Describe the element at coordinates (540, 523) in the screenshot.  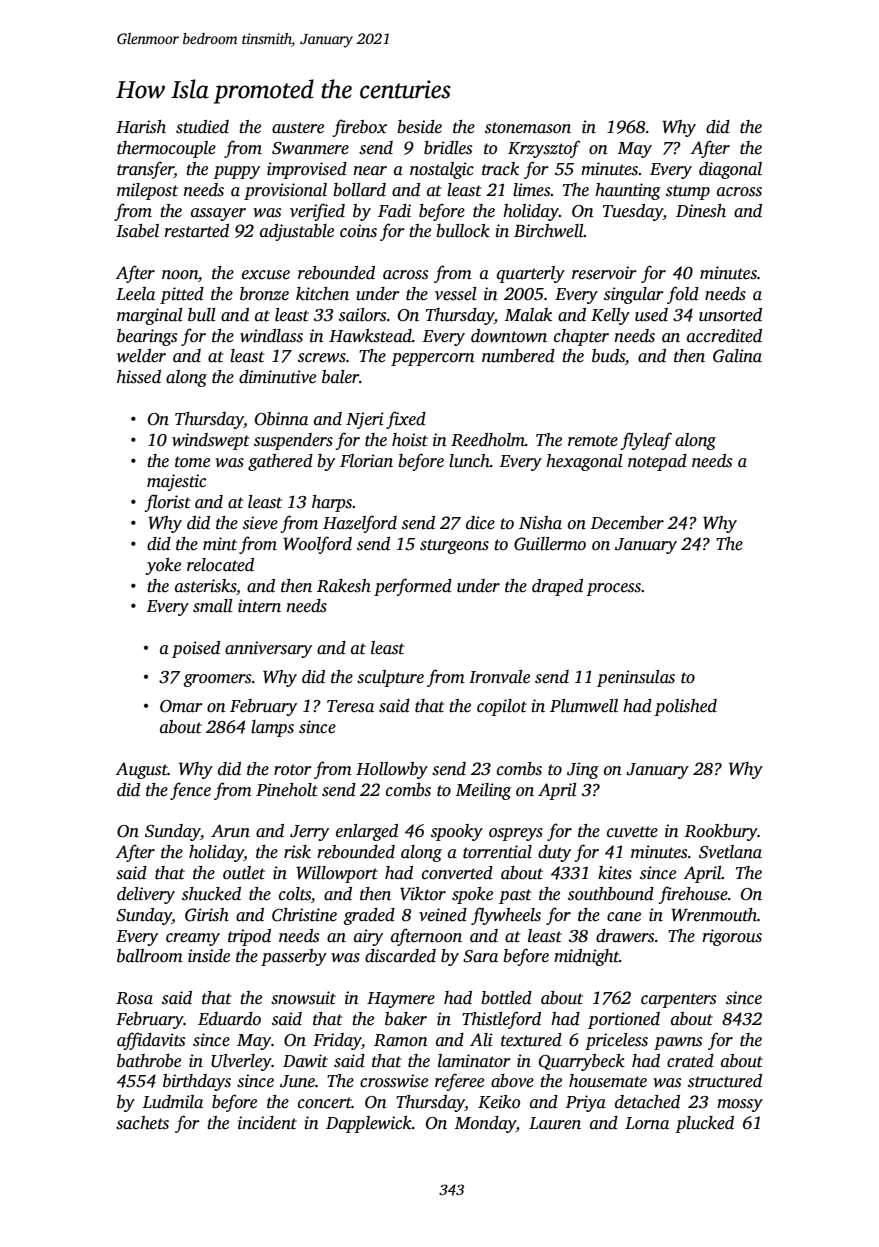
I see `Nisha` at that location.
